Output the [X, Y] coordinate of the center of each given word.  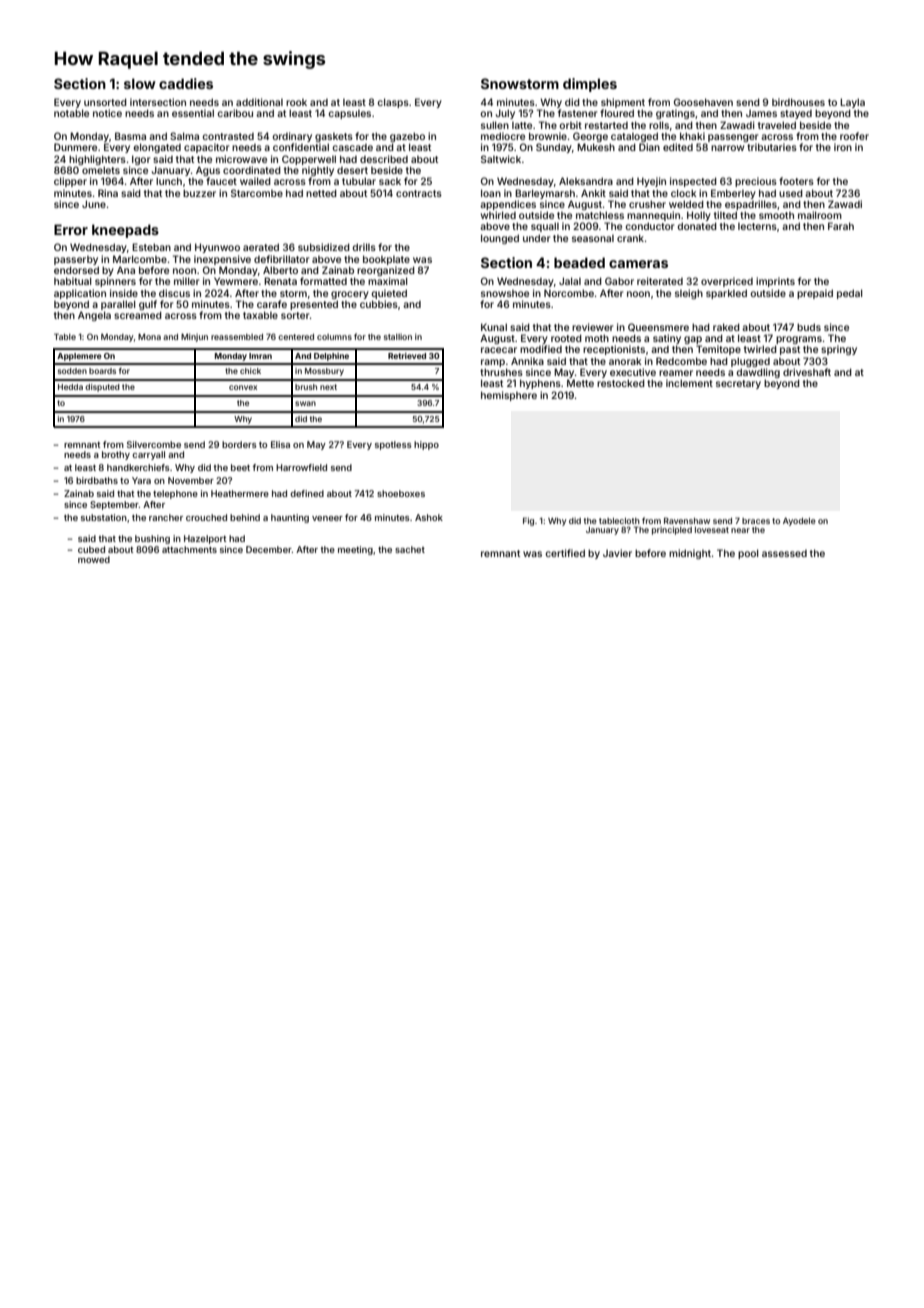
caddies [186, 83]
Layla [852, 103]
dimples [590, 85]
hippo [426, 445]
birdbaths [97, 480]
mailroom [820, 215]
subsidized [324, 247]
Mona [149, 337]
